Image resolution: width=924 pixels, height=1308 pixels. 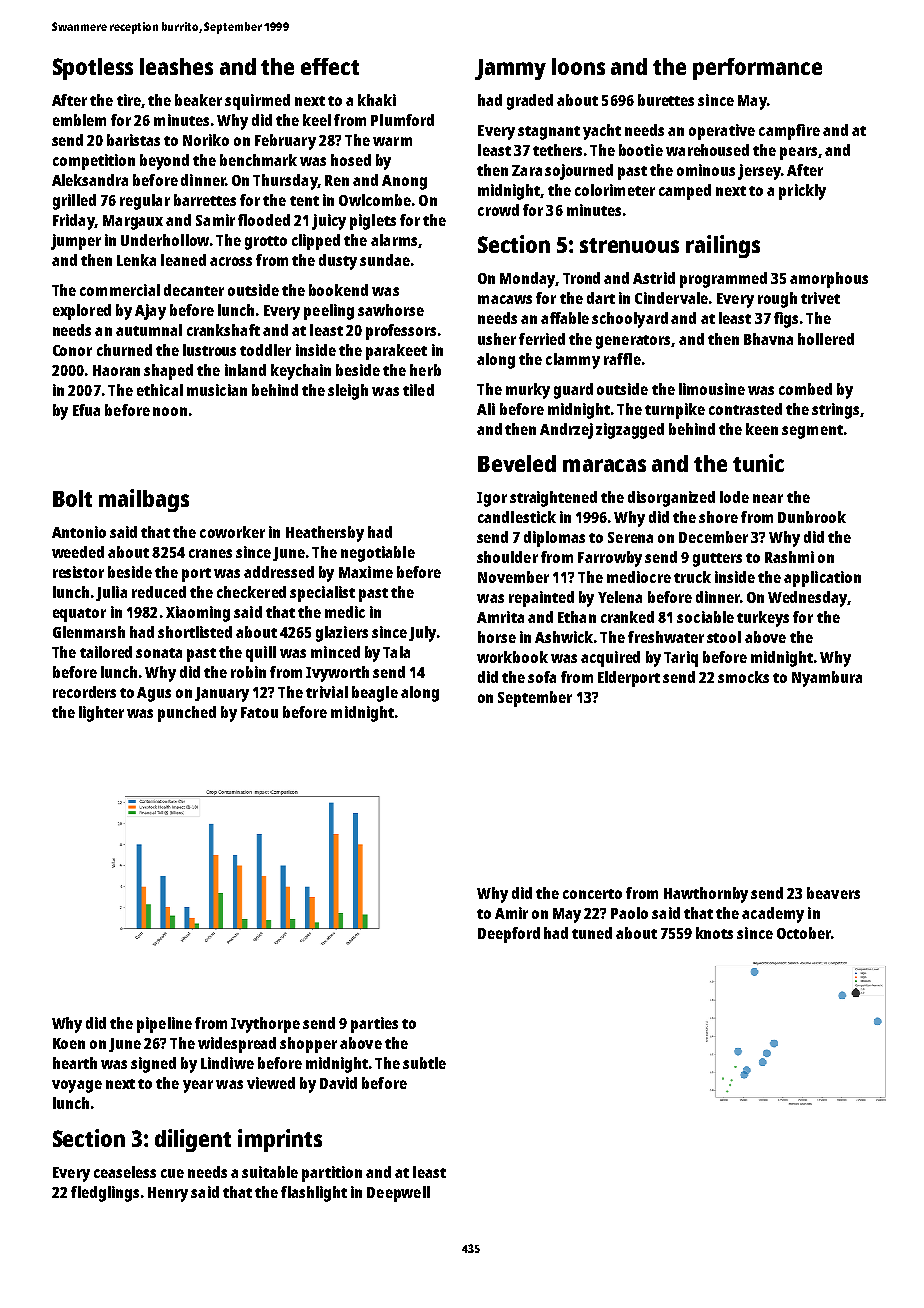 I want to click on performance, so click(x=757, y=69).
